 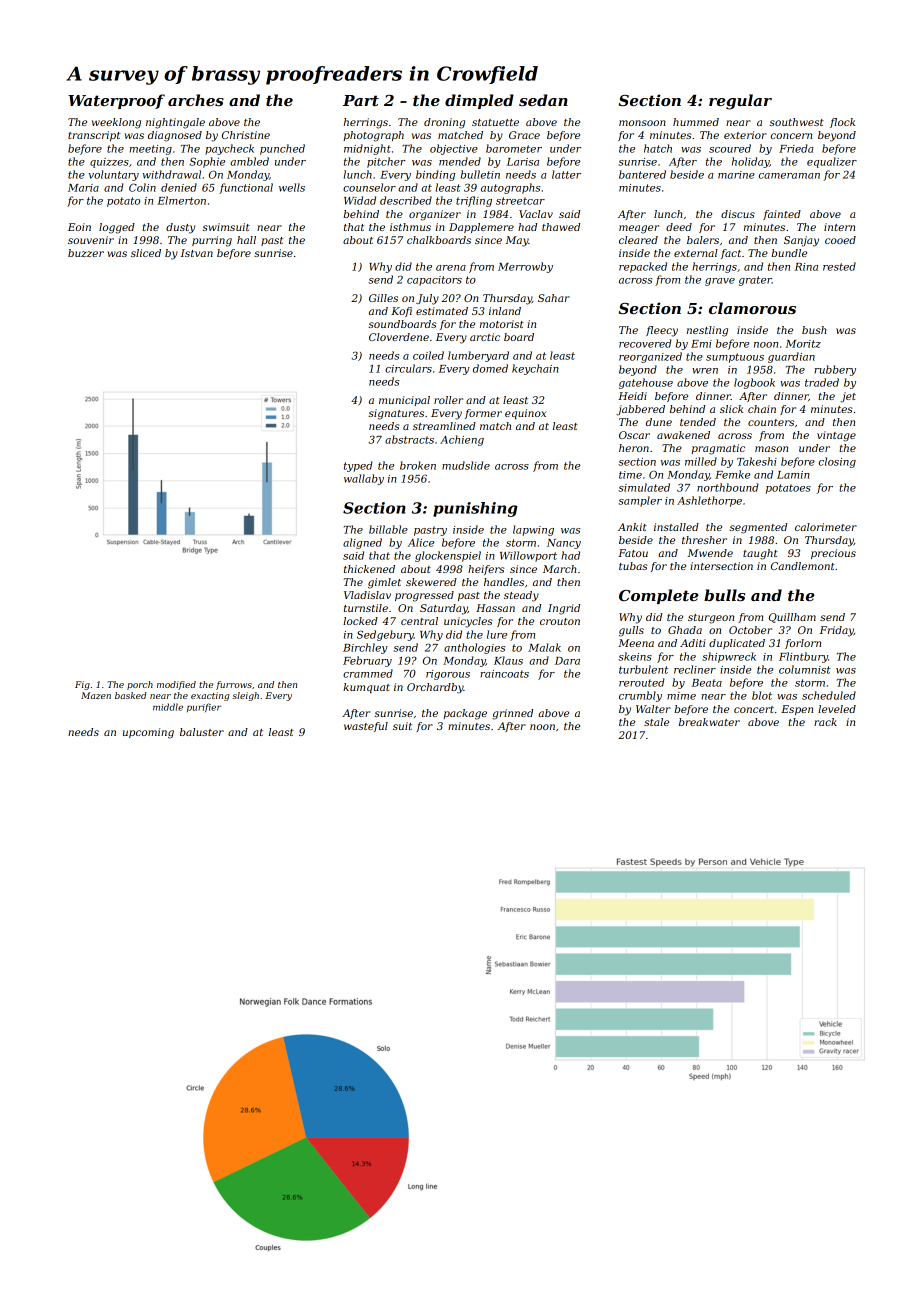 What do you see at coordinates (650, 357) in the screenshot?
I see `reorganized` at bounding box center [650, 357].
